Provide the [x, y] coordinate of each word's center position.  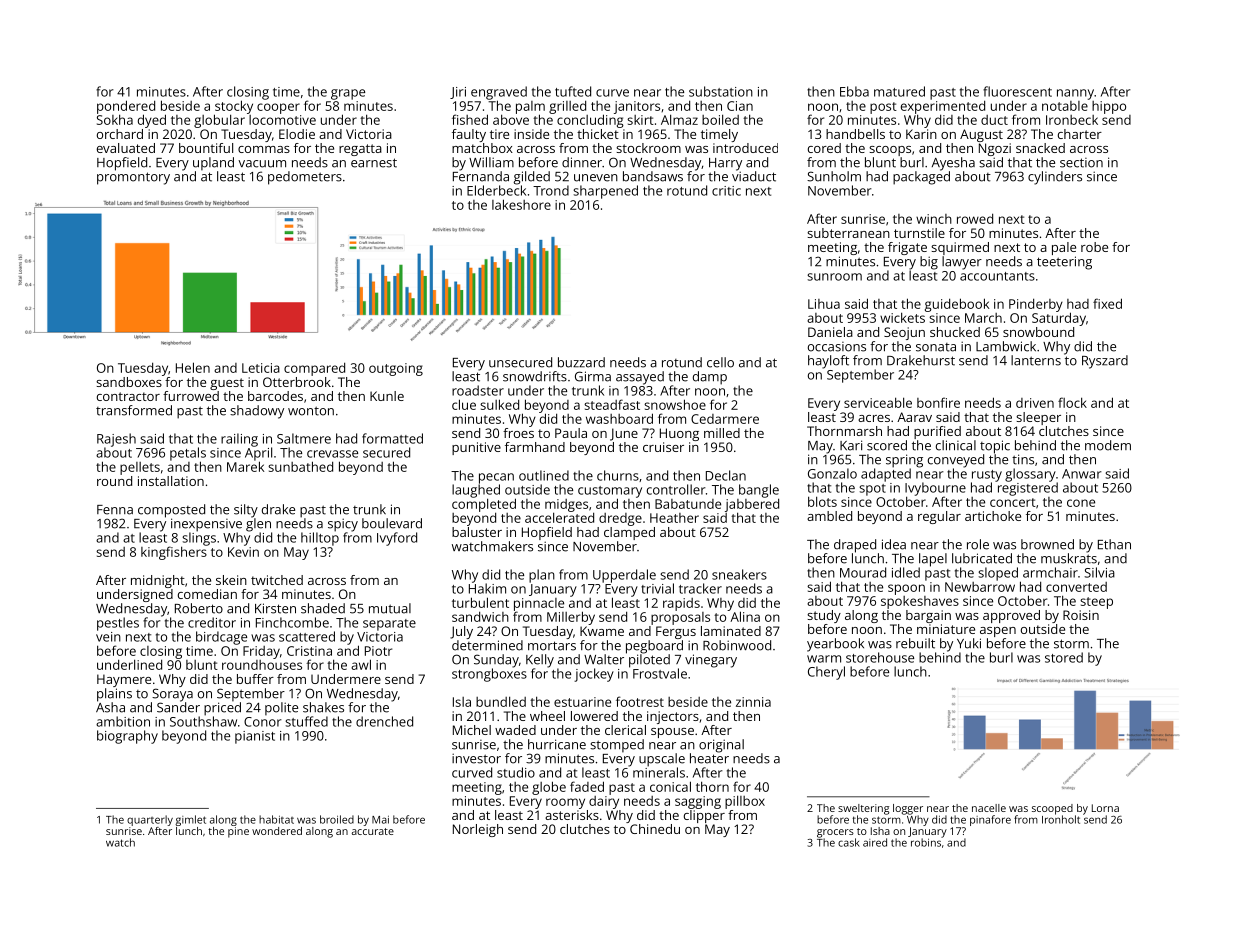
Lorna [1105, 808]
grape [348, 94]
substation [721, 91]
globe [549, 788]
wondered [277, 831]
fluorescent [1017, 91]
